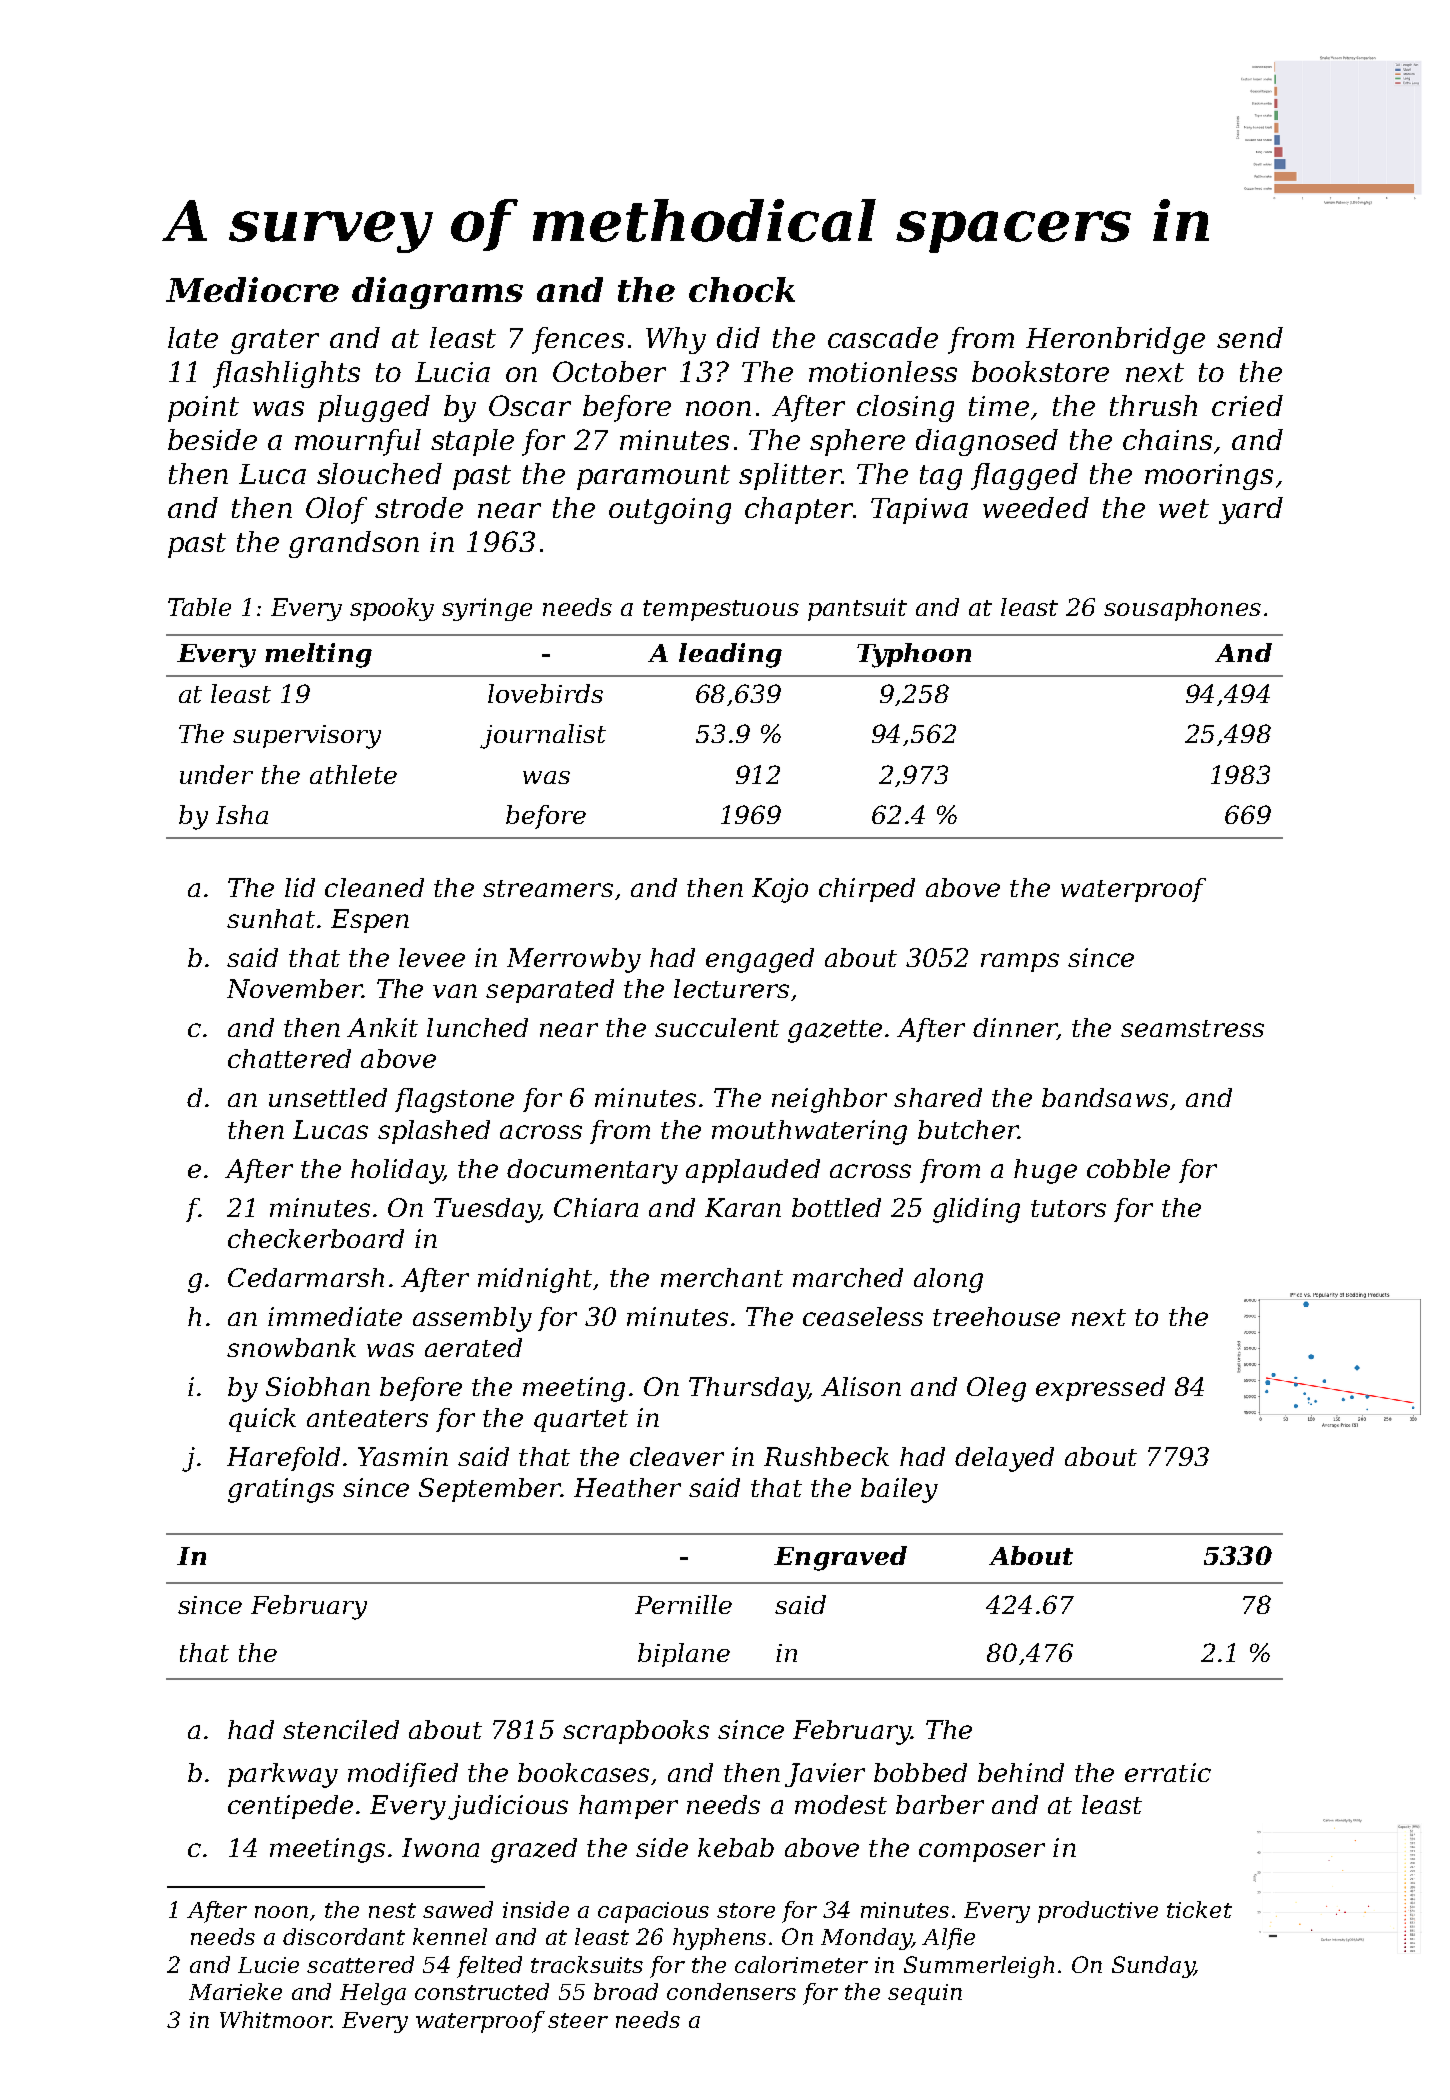 This image has width=1450, height=2100. I want to click on treehouse, so click(996, 1316).
